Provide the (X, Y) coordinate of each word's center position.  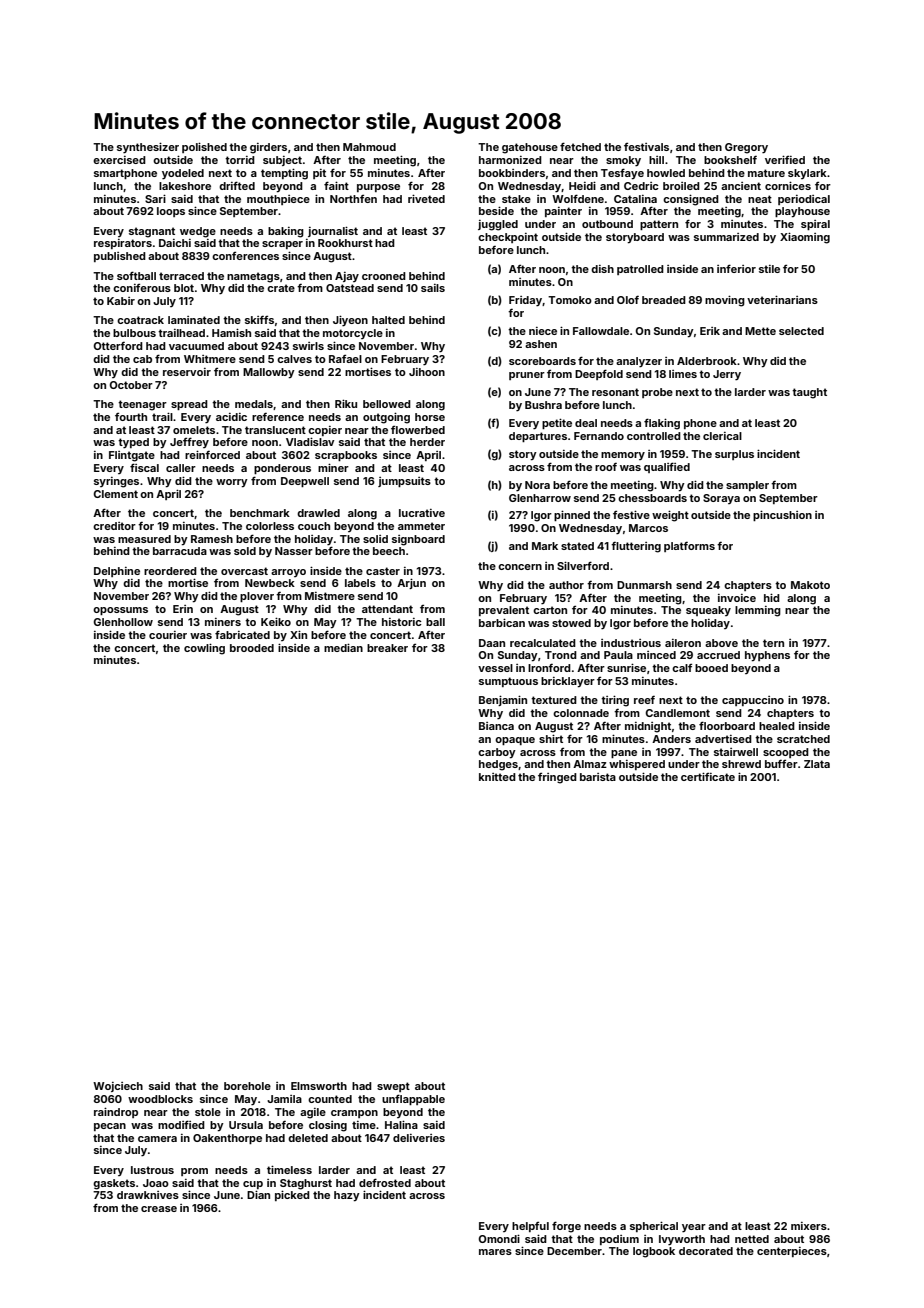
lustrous (152, 1170)
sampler (747, 486)
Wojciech (118, 1087)
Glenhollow (123, 622)
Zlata (817, 764)
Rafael (345, 359)
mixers (809, 1226)
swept (393, 1087)
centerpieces (792, 1252)
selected (801, 331)
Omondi (499, 1238)
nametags (253, 277)
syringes (116, 482)
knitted (497, 777)
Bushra (543, 405)
